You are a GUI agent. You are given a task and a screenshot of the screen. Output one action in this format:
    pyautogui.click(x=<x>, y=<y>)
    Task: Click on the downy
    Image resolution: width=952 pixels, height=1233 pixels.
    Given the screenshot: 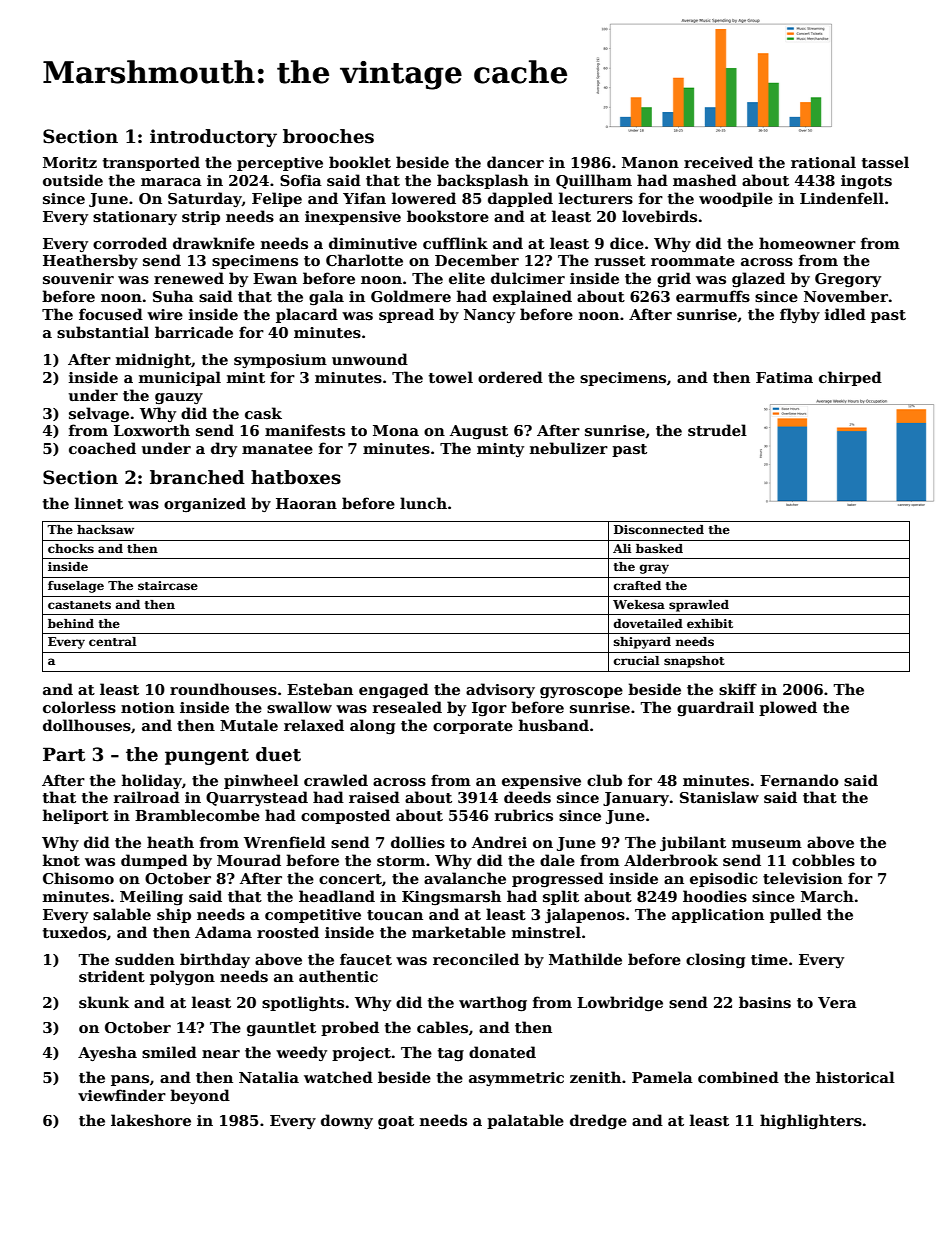 What is the action you would take?
    pyautogui.click(x=347, y=1121)
